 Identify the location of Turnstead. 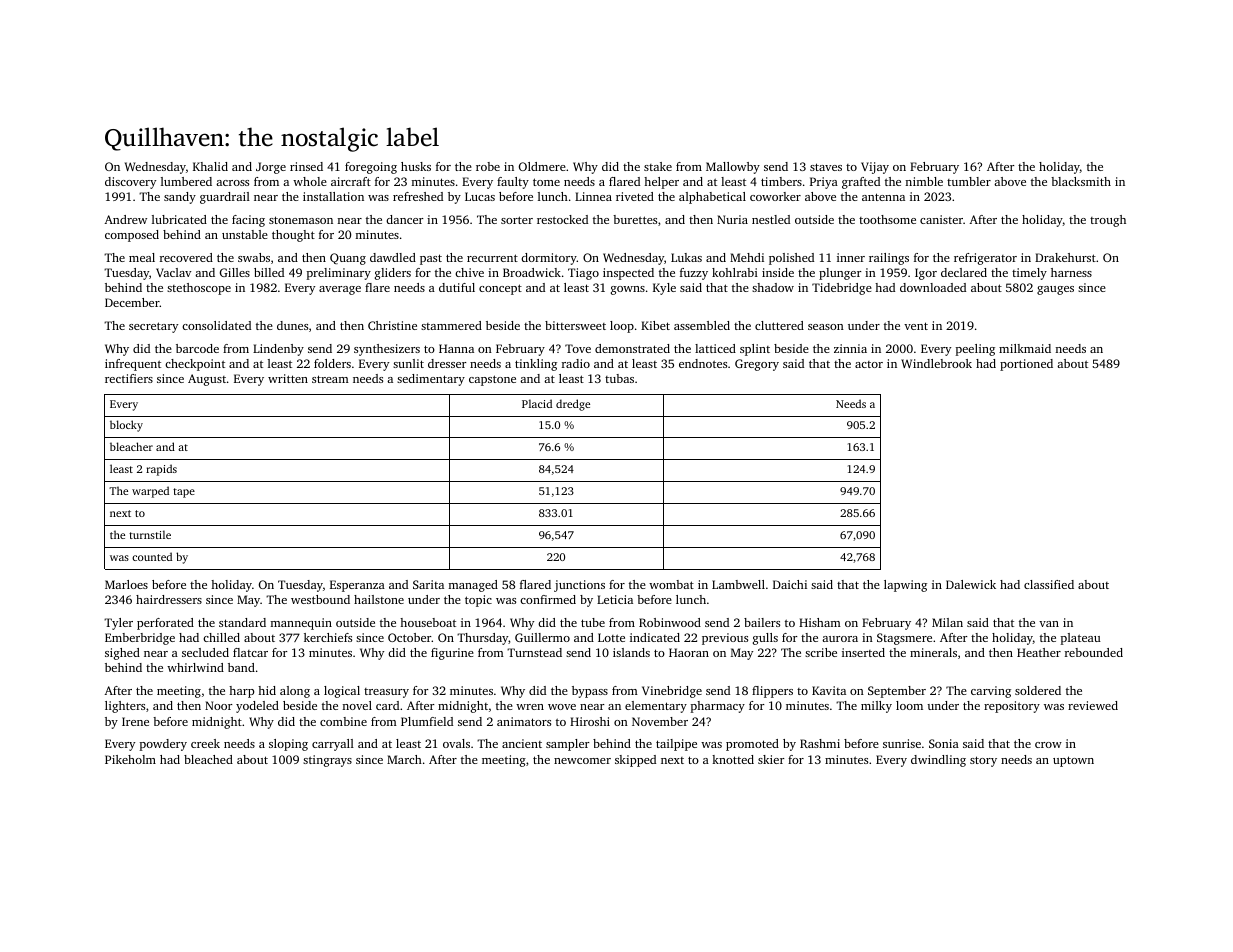
(534, 652).
